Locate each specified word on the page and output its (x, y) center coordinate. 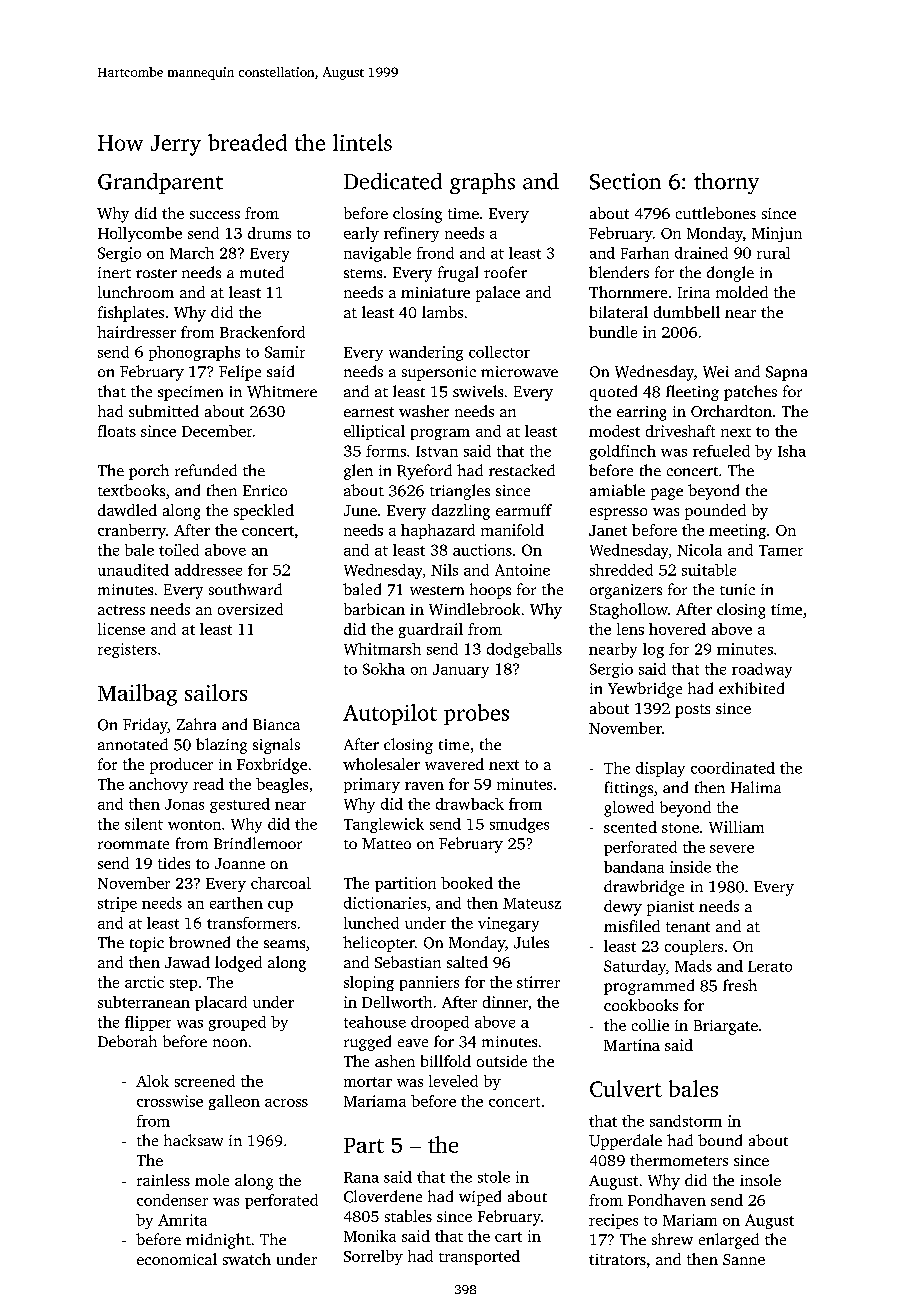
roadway (762, 670)
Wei (716, 372)
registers (127, 650)
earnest (369, 412)
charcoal (281, 883)
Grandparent (160, 183)
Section (625, 181)
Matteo (386, 843)
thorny (726, 183)
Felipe (240, 373)
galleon (234, 1102)
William (736, 827)
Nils (444, 570)
